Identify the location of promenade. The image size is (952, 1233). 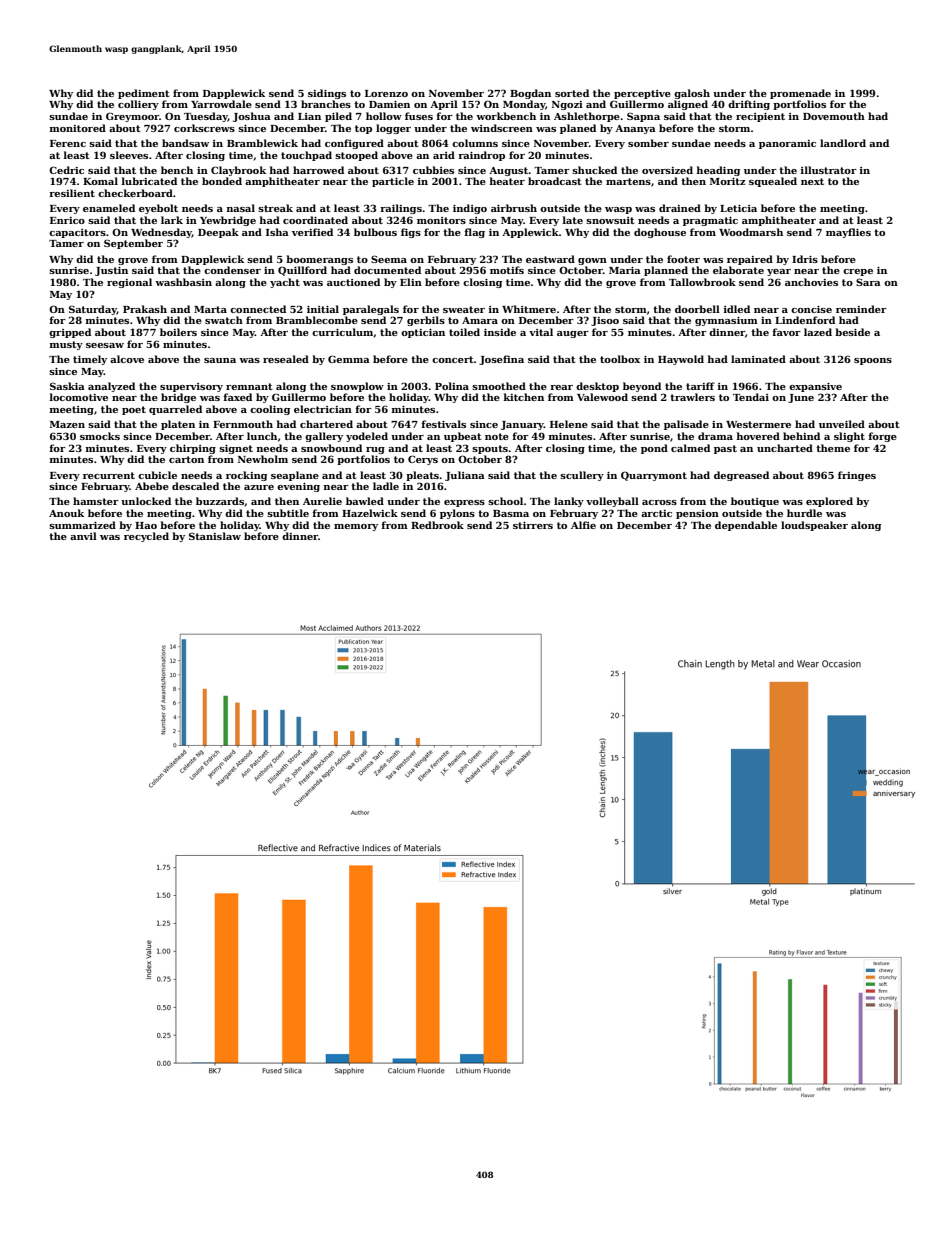
(800, 94).
